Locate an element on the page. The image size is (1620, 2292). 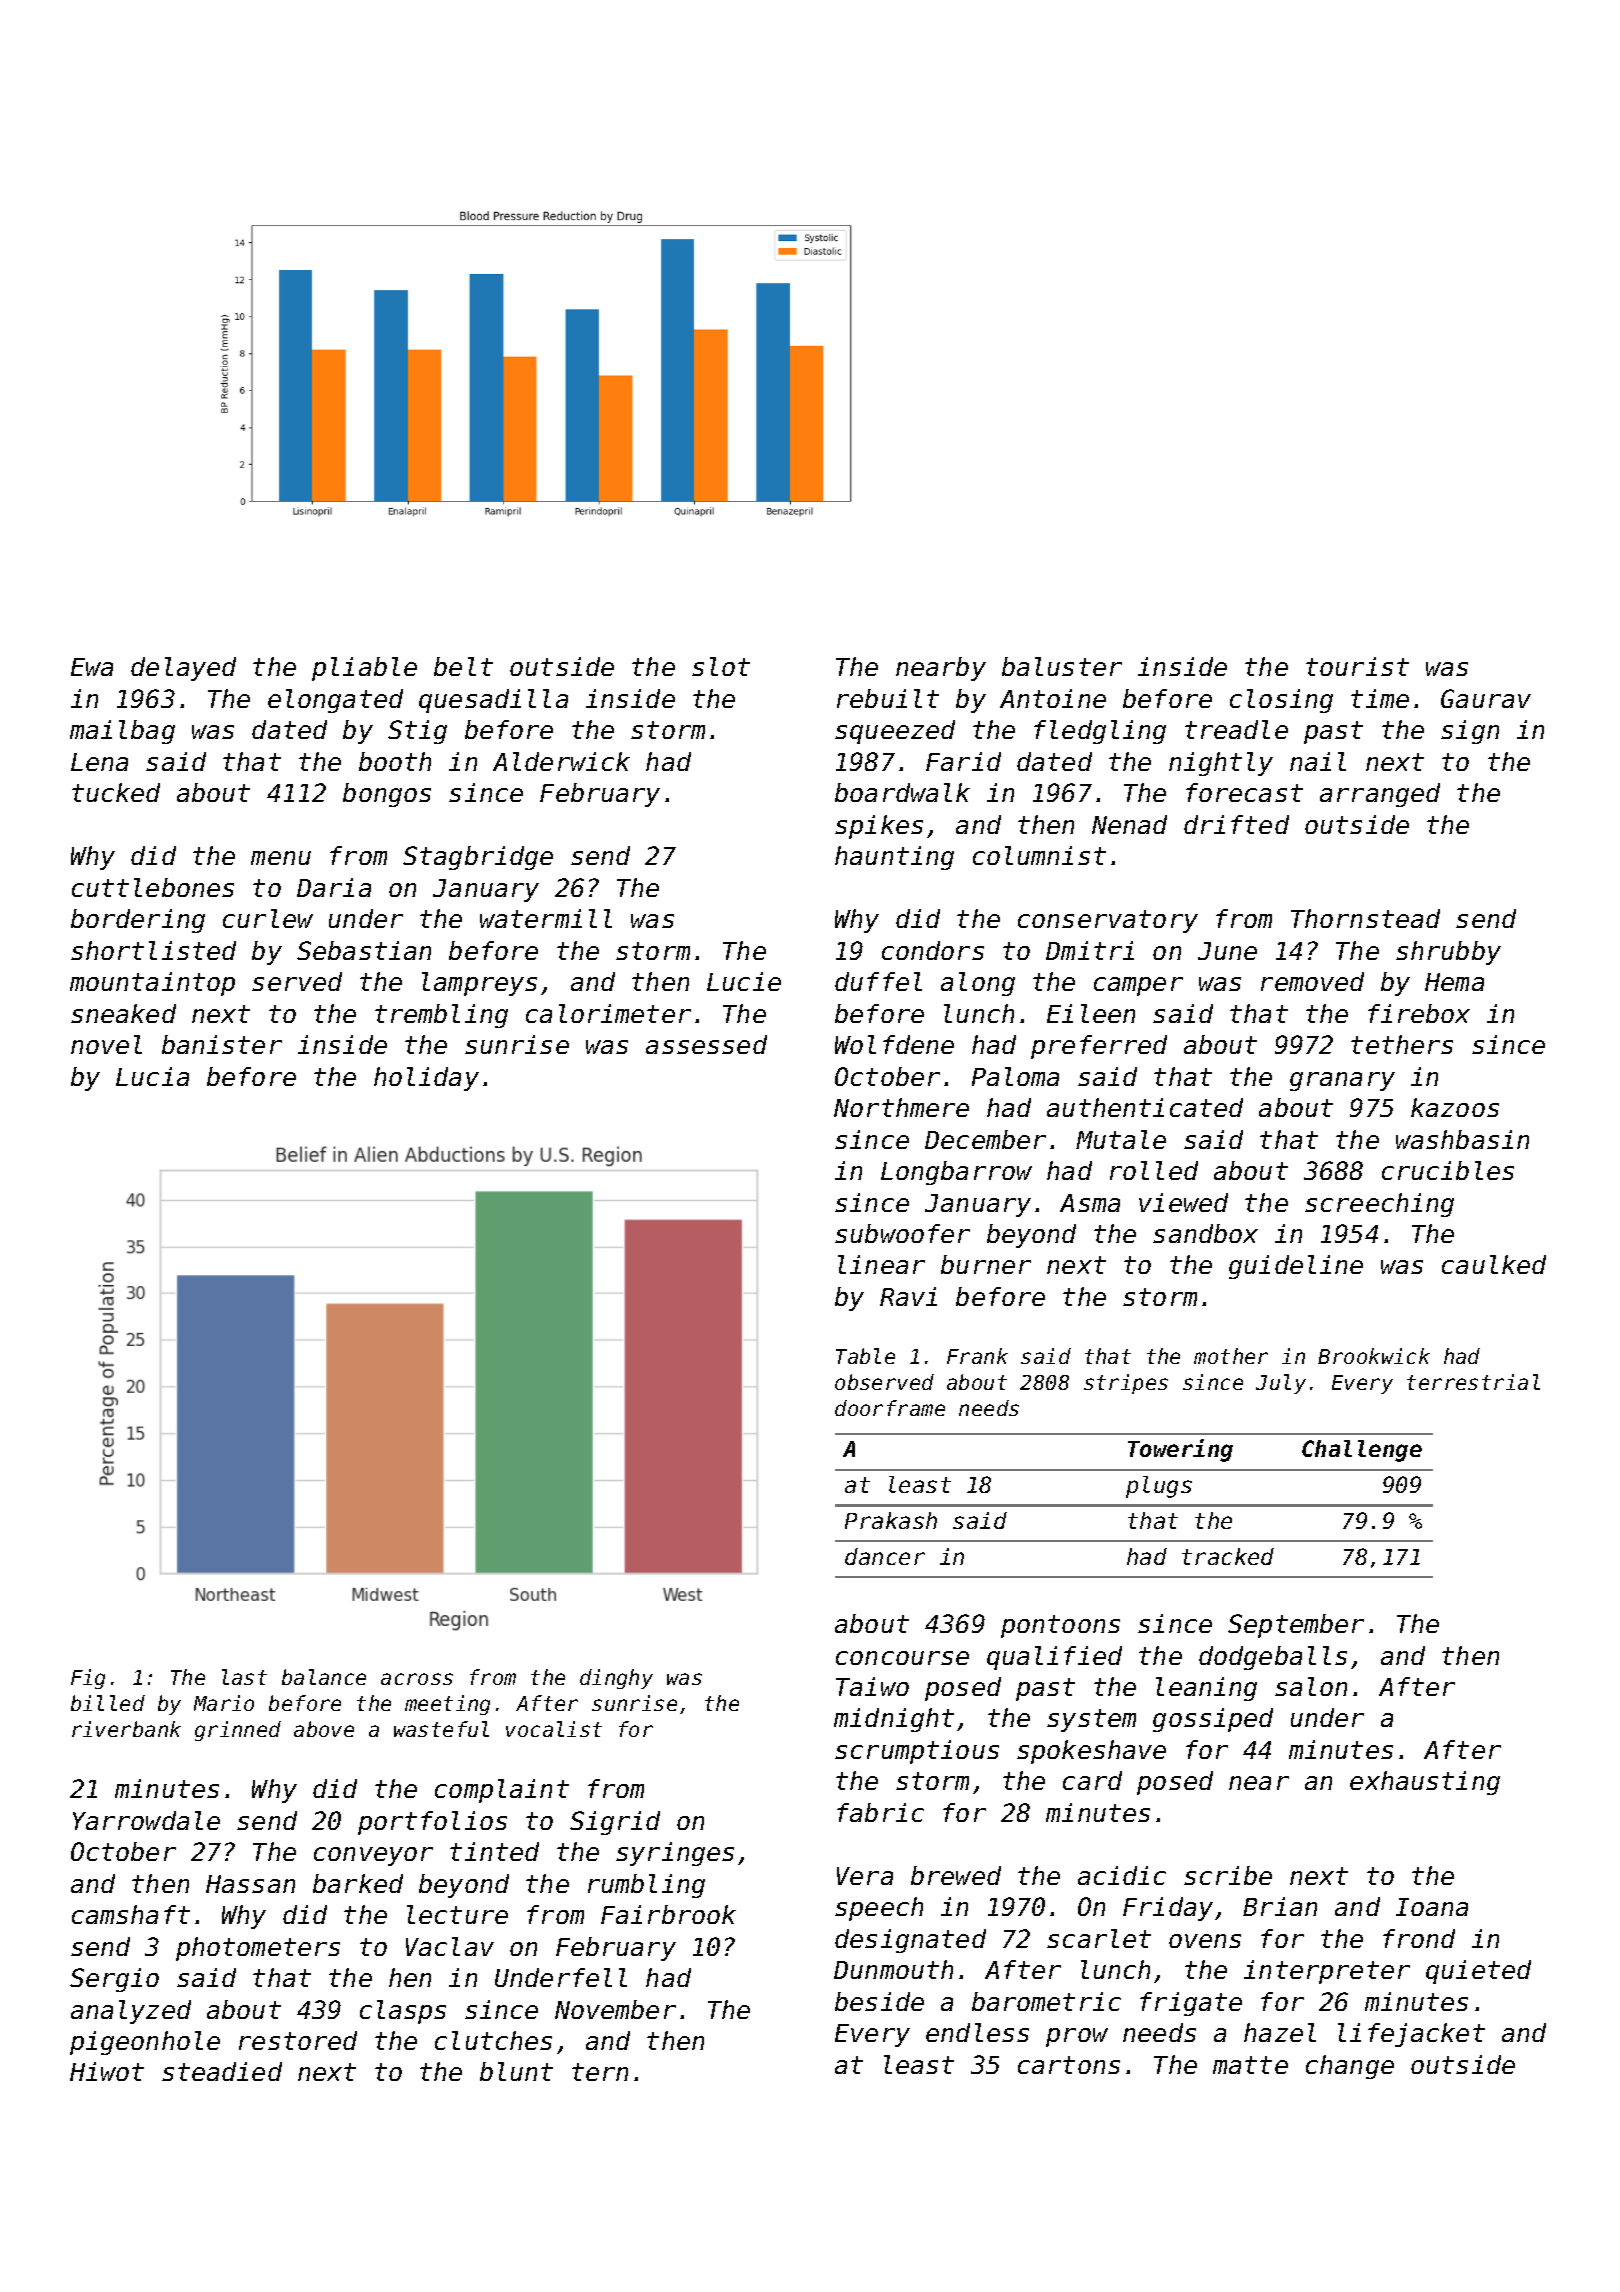
Alderwick is located at coordinates (561, 761).
